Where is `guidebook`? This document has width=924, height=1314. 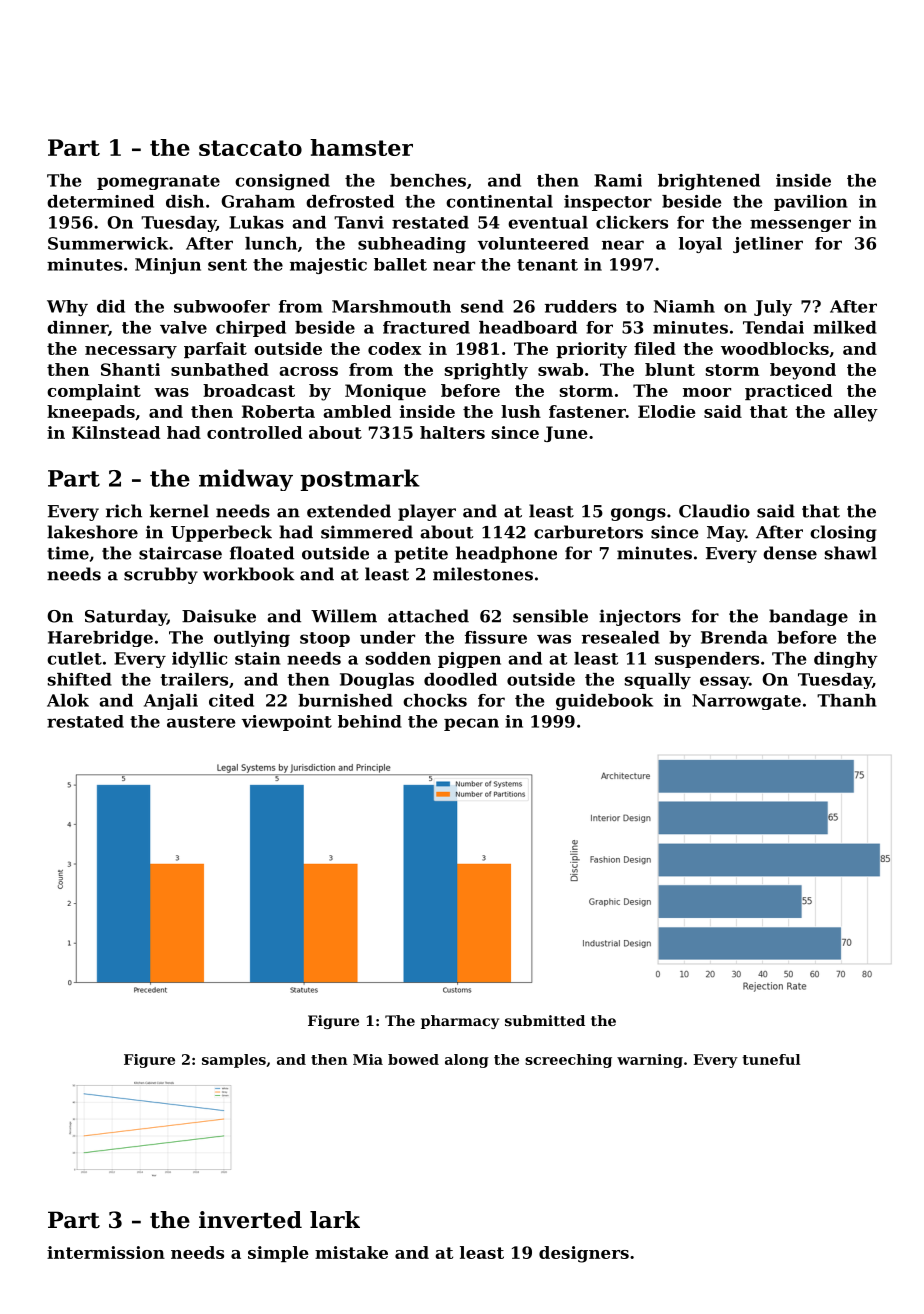 guidebook is located at coordinates (604, 702).
